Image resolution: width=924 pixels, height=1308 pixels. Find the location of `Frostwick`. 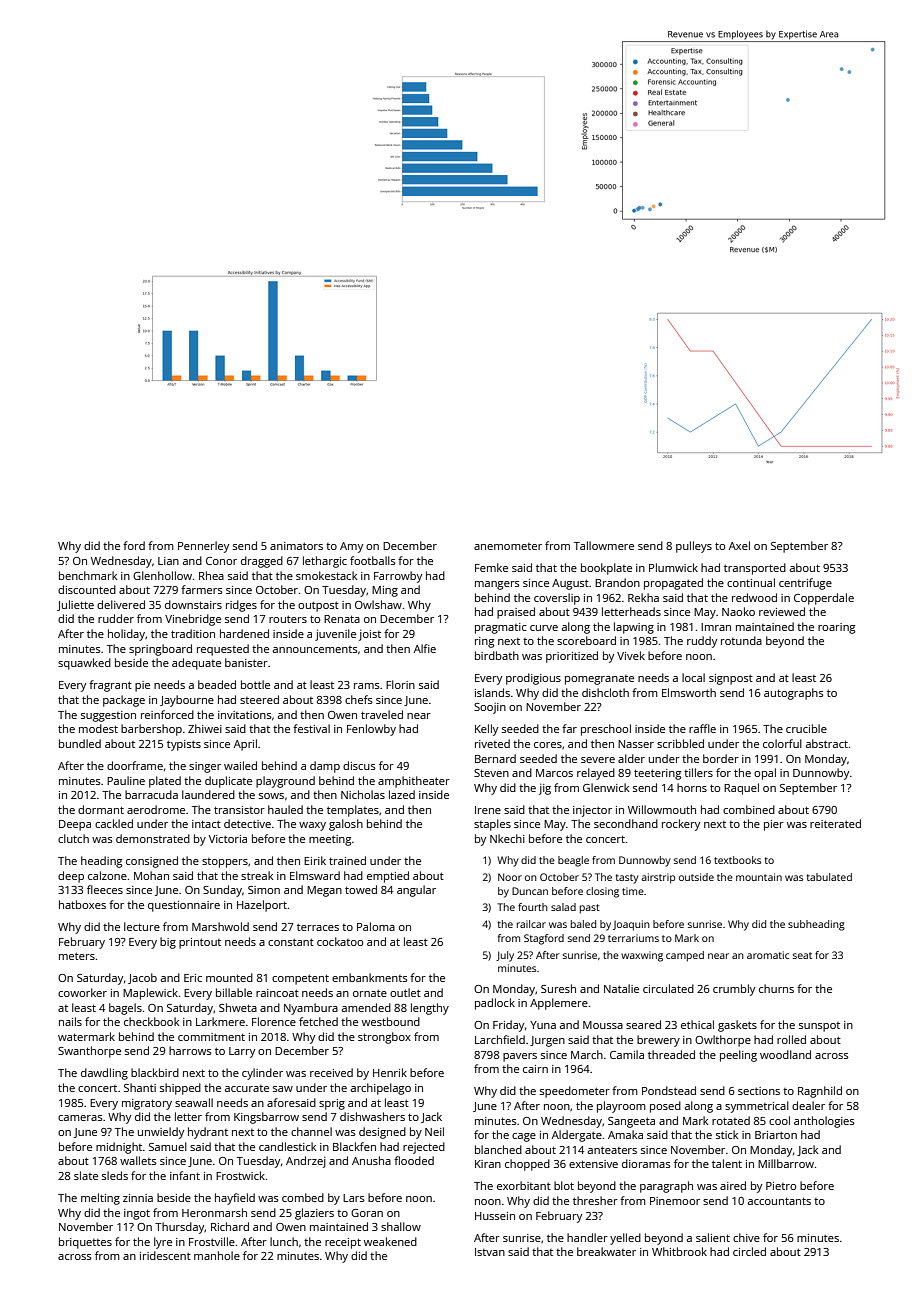

Frostwick is located at coordinates (240, 1175).
